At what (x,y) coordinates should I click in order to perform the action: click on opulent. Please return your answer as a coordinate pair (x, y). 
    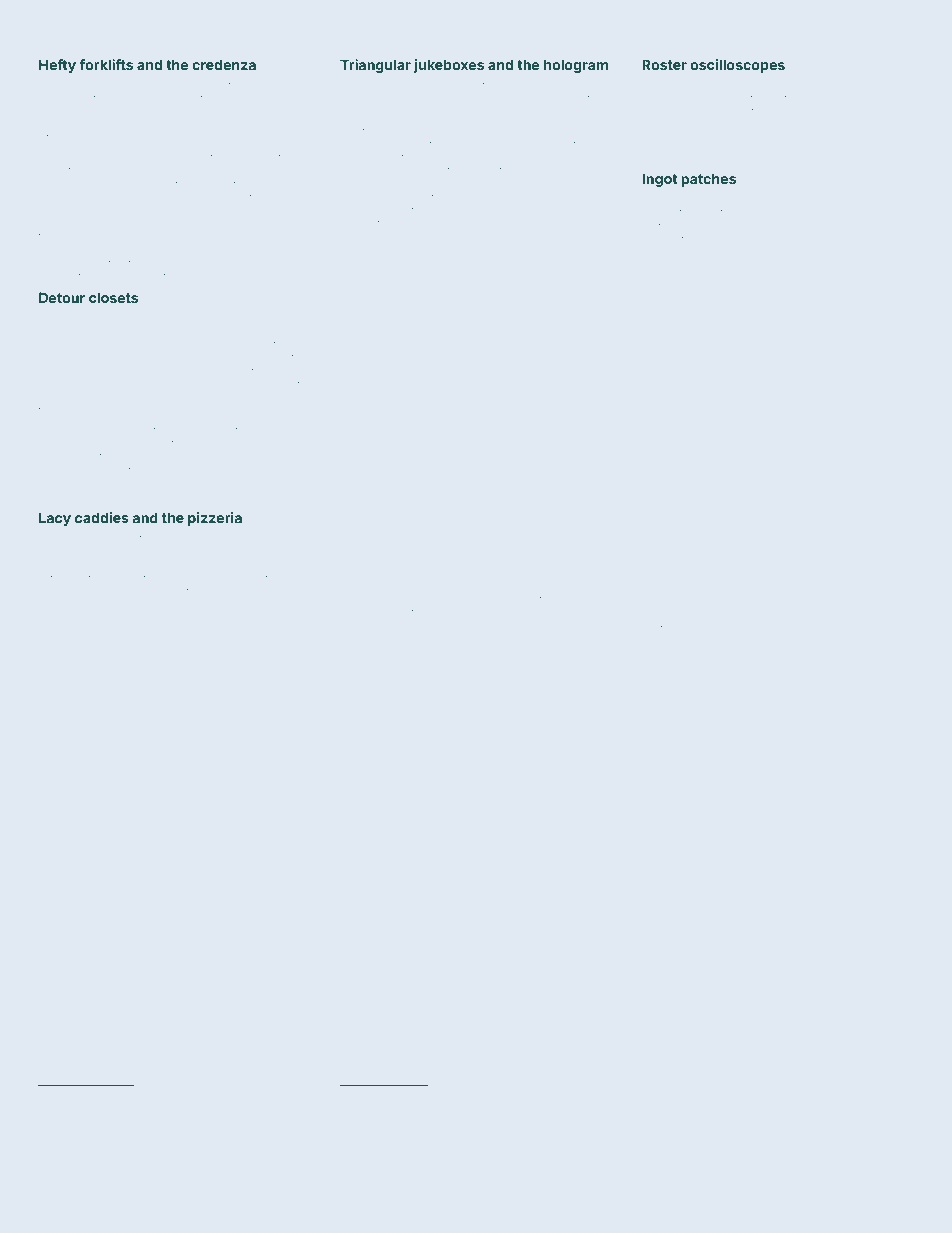
    Looking at the image, I should click on (284, 606).
